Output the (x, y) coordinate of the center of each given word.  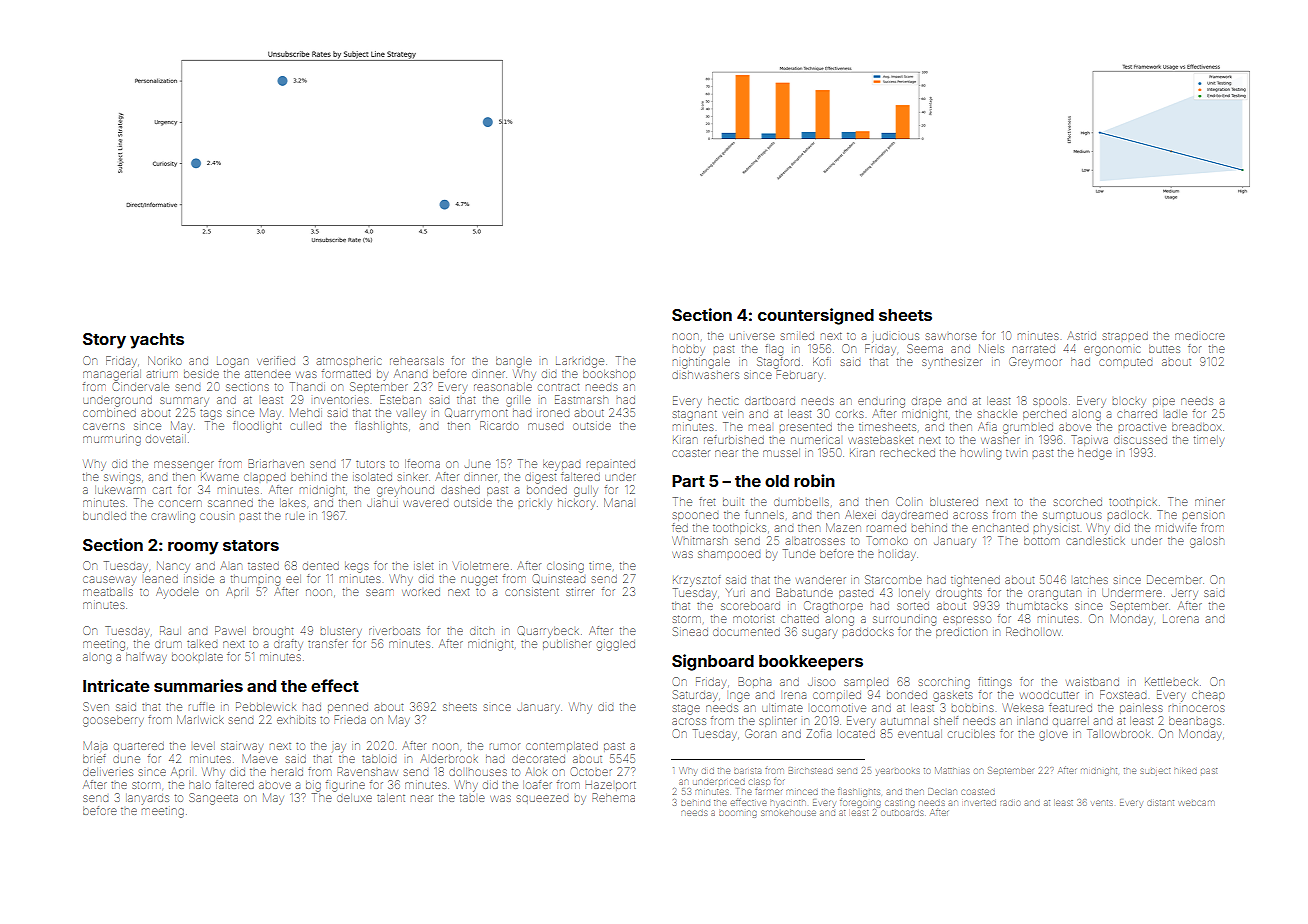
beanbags (1195, 722)
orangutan (1054, 595)
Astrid (1082, 335)
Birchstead (811, 771)
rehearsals (417, 361)
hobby (689, 351)
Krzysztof (696, 581)
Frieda (350, 719)
